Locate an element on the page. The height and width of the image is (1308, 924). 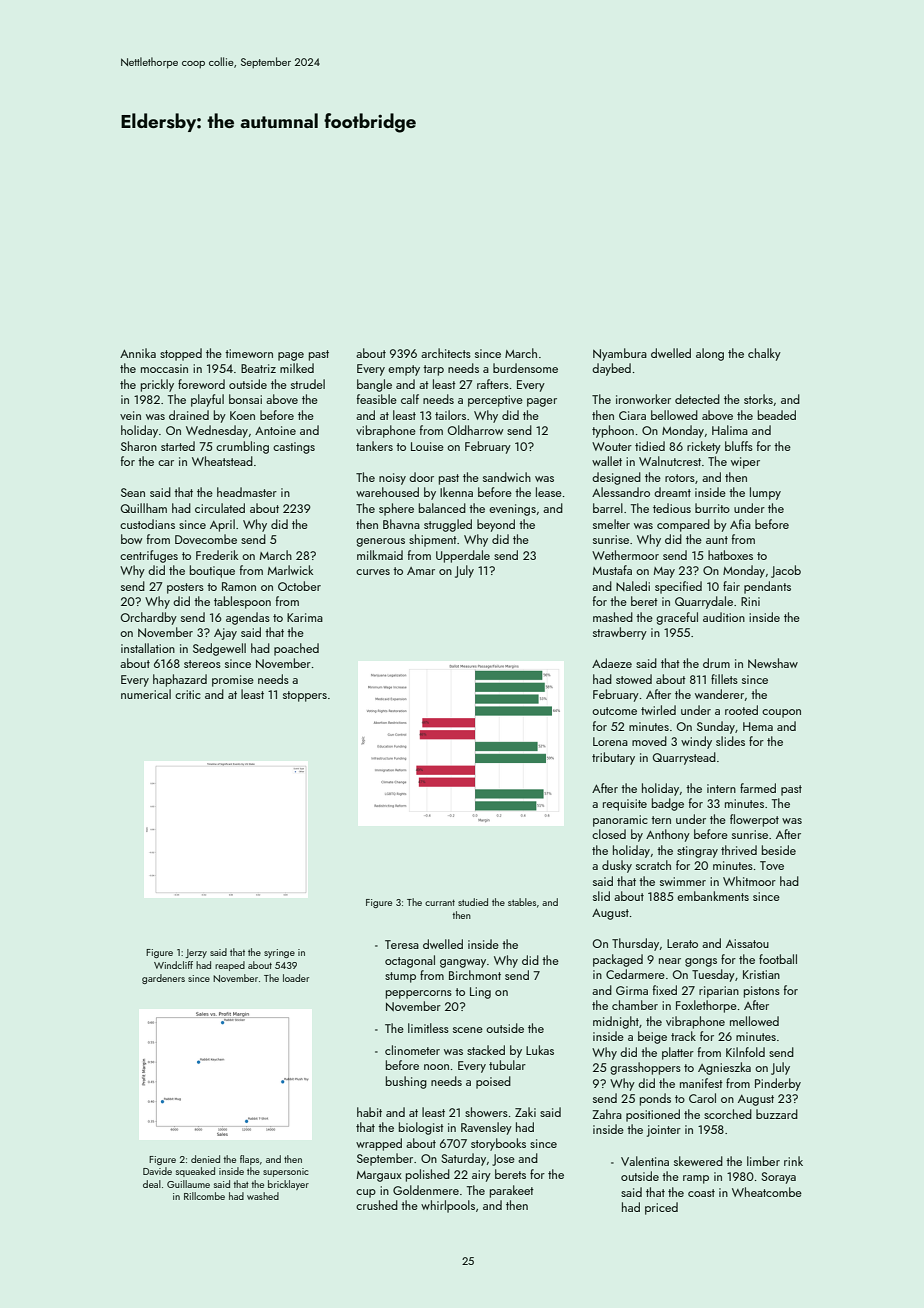
milked is located at coordinates (297, 368).
